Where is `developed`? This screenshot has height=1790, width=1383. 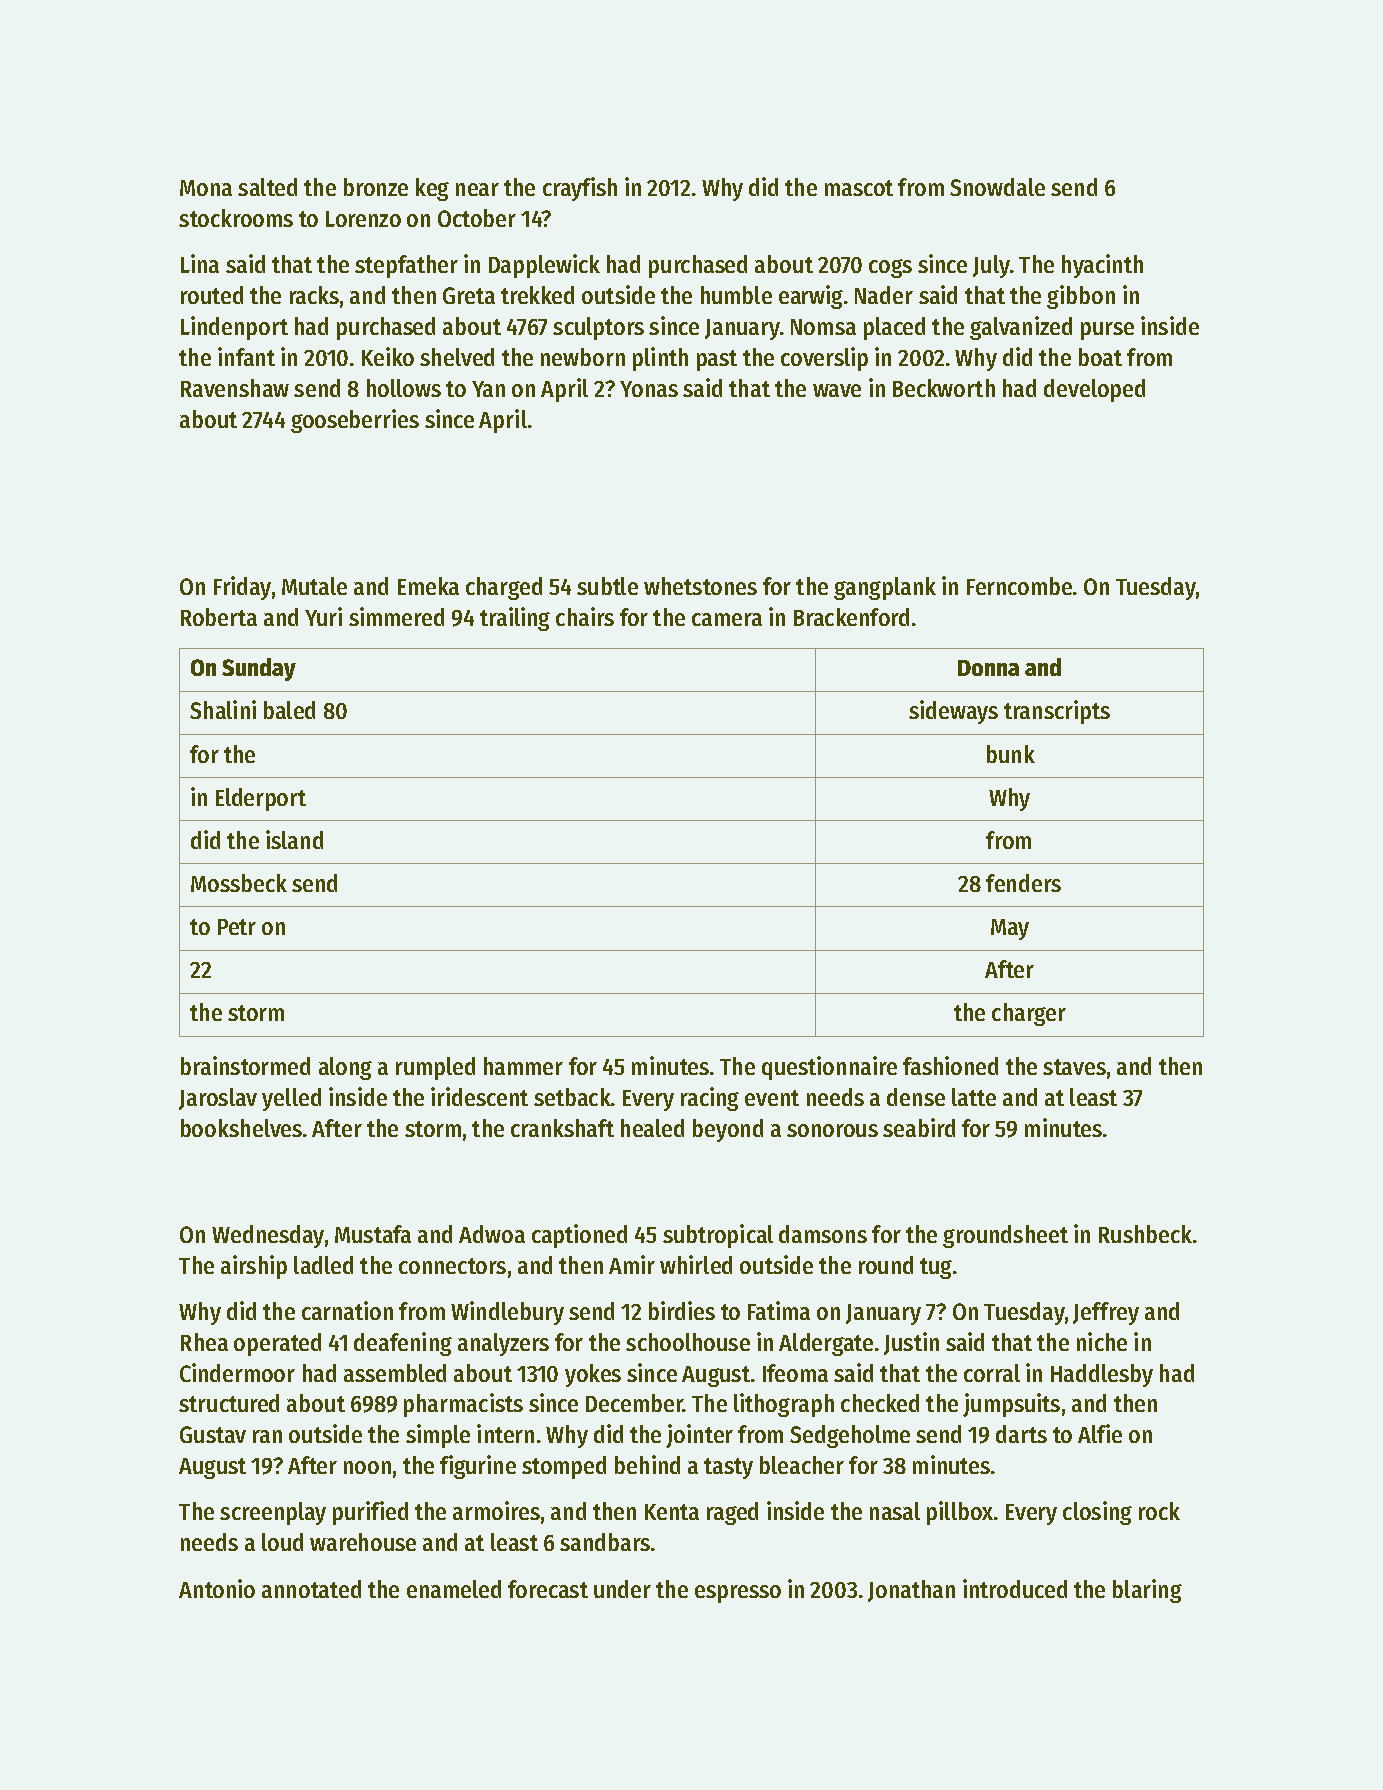 developed is located at coordinates (1094, 390).
